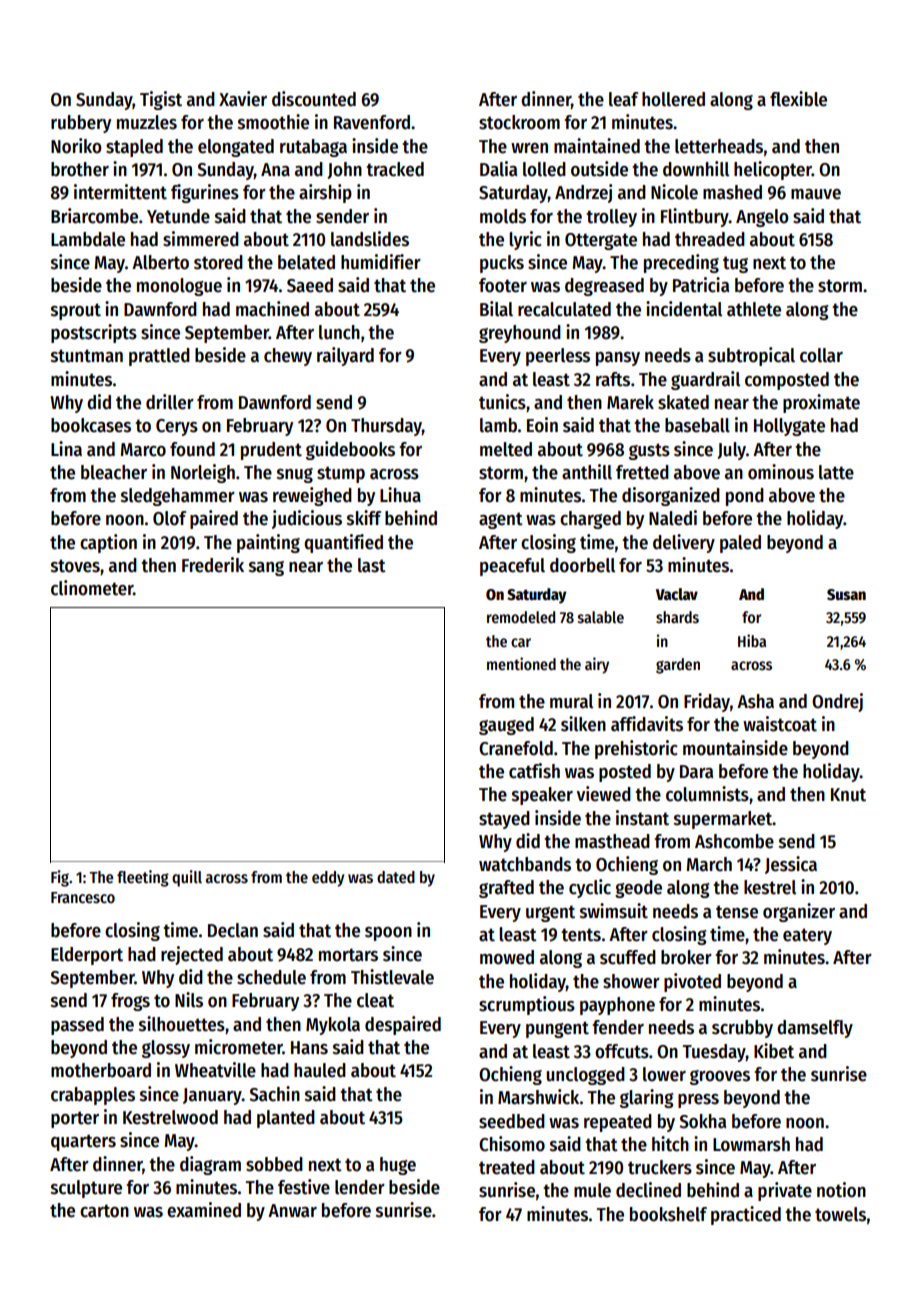  Describe the element at coordinates (592, 1190) in the document. I see `mule` at that location.
